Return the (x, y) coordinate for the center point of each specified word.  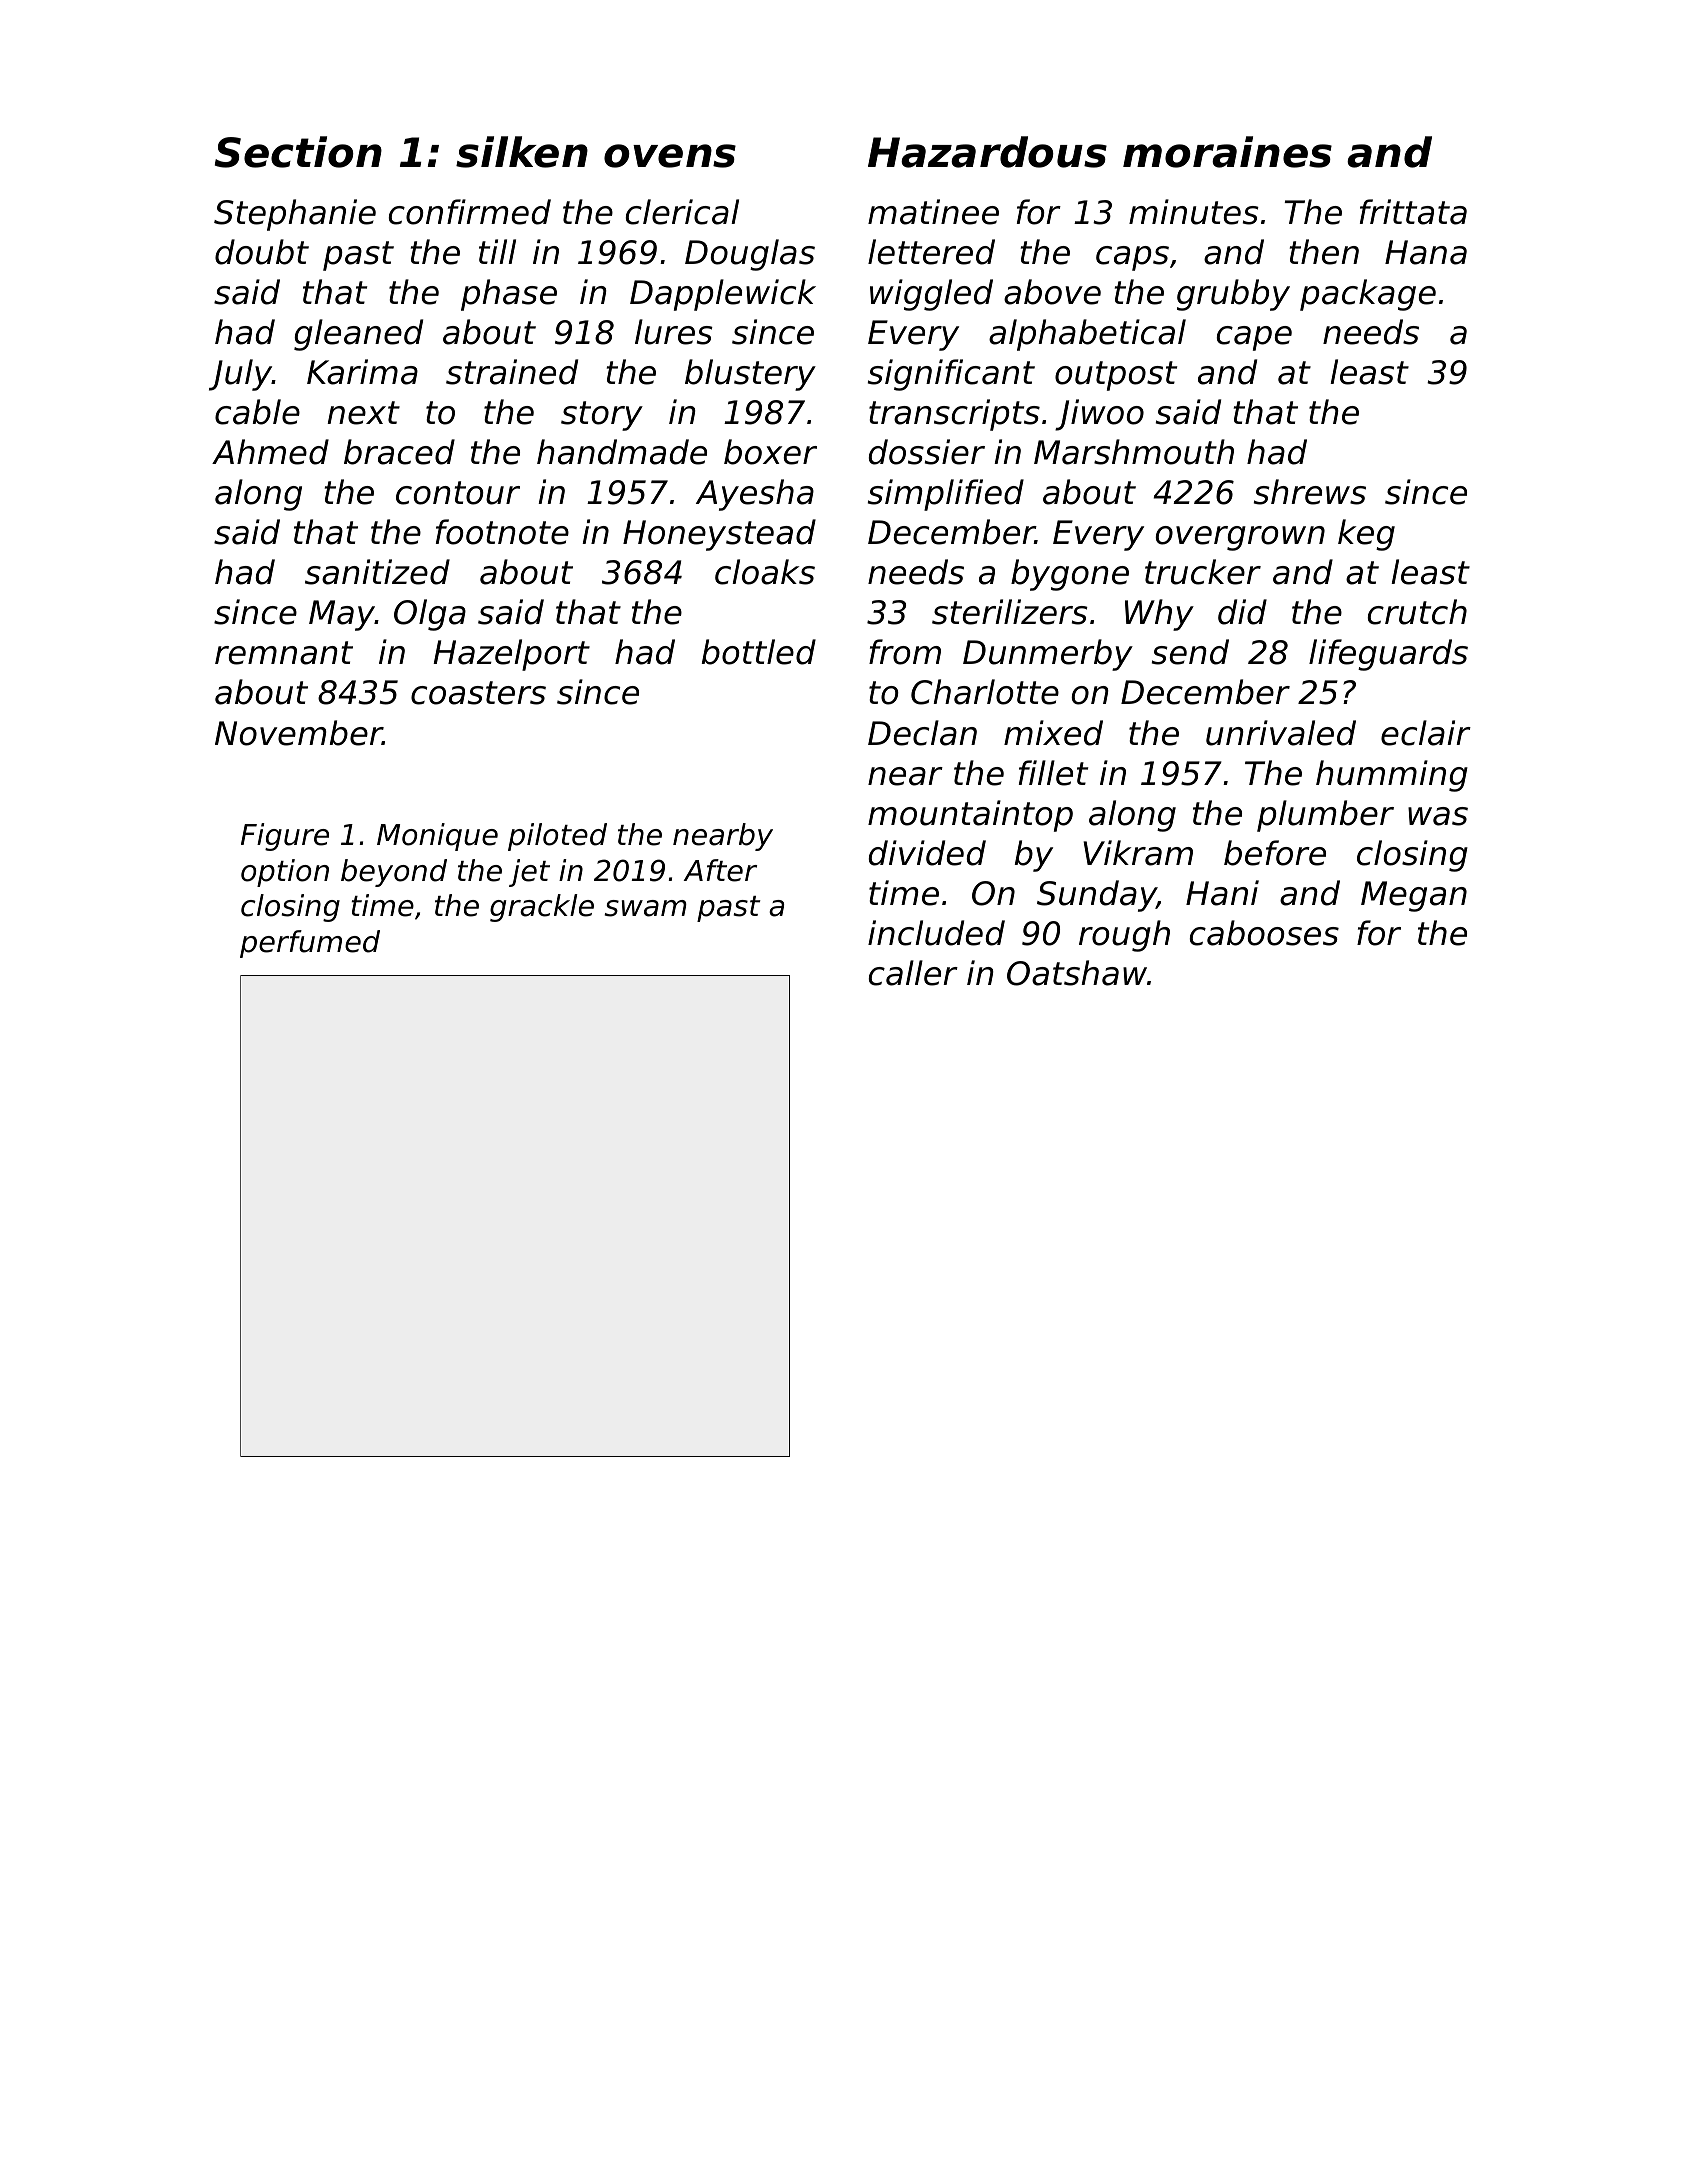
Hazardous (987, 152)
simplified (946, 495)
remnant (284, 653)
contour (458, 493)
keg (1366, 535)
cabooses (1264, 933)
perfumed (310, 944)
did (1242, 612)
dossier (927, 452)
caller (913, 973)
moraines (1227, 152)
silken (522, 152)
